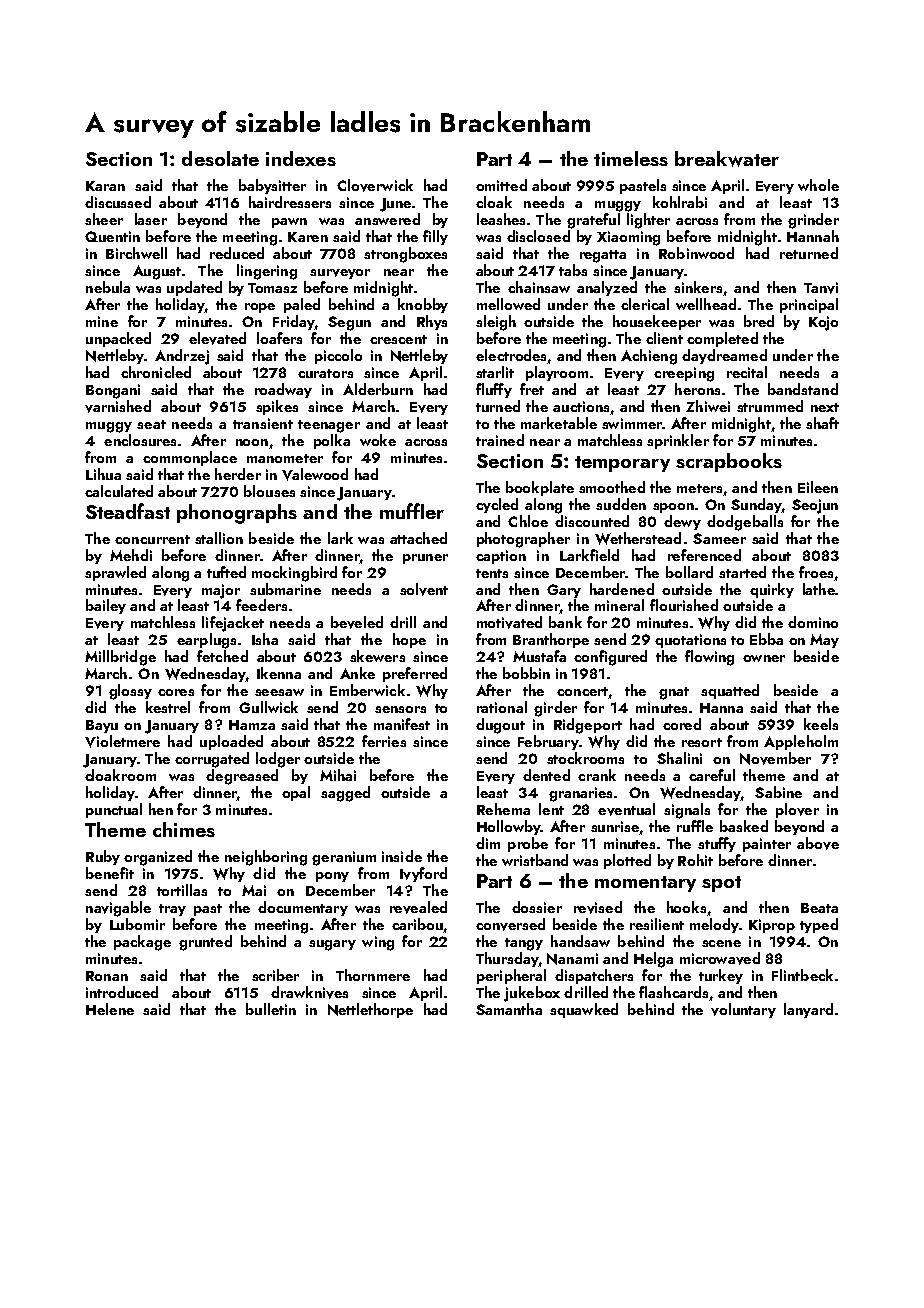 The image size is (924, 1308). Describe the element at coordinates (275, 975) in the document. I see `scriber` at that location.
